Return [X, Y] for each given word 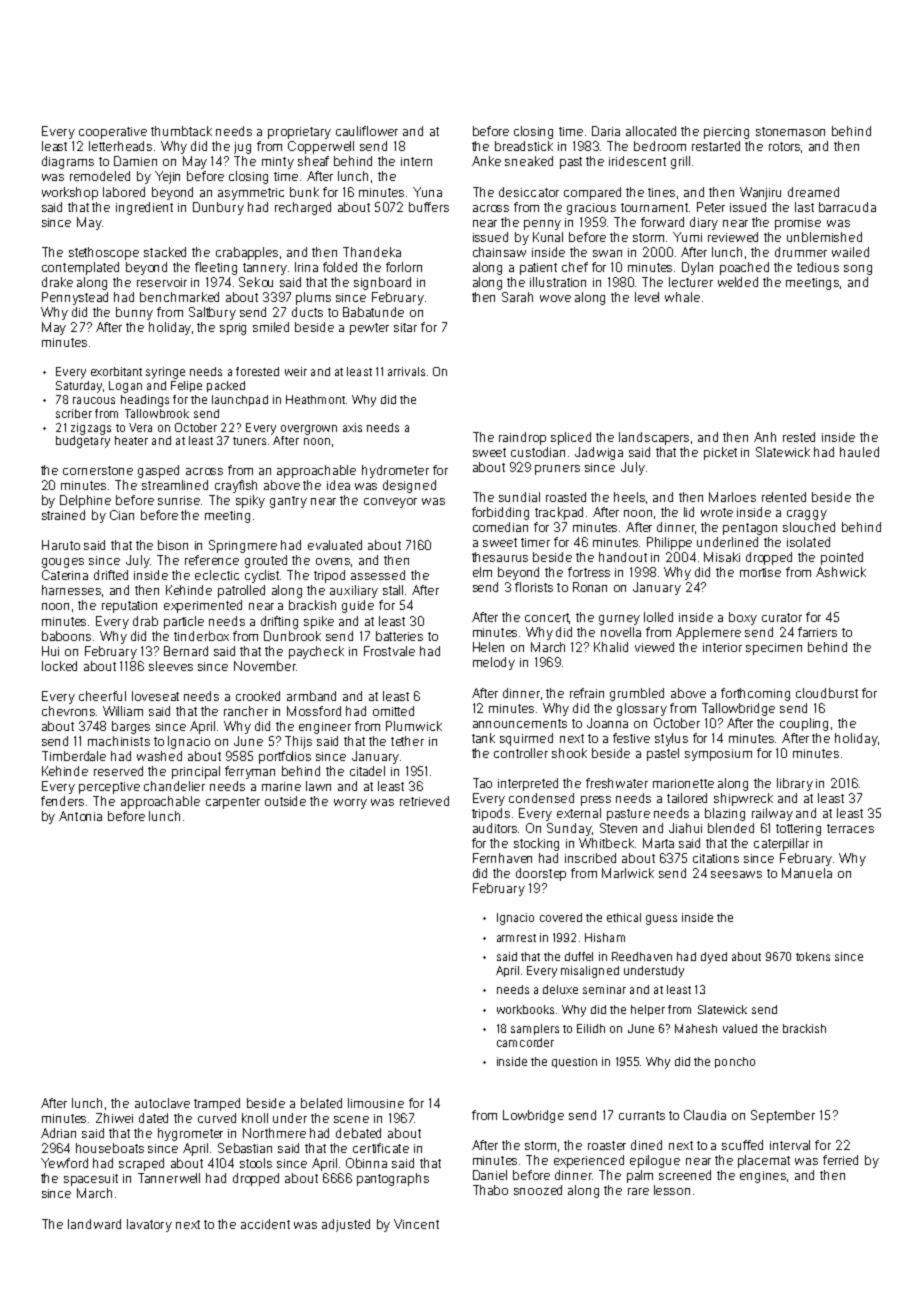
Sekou [256, 282]
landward [94, 1224]
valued [740, 1028]
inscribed [590, 858]
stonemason [790, 131]
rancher [246, 711]
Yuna [427, 192]
